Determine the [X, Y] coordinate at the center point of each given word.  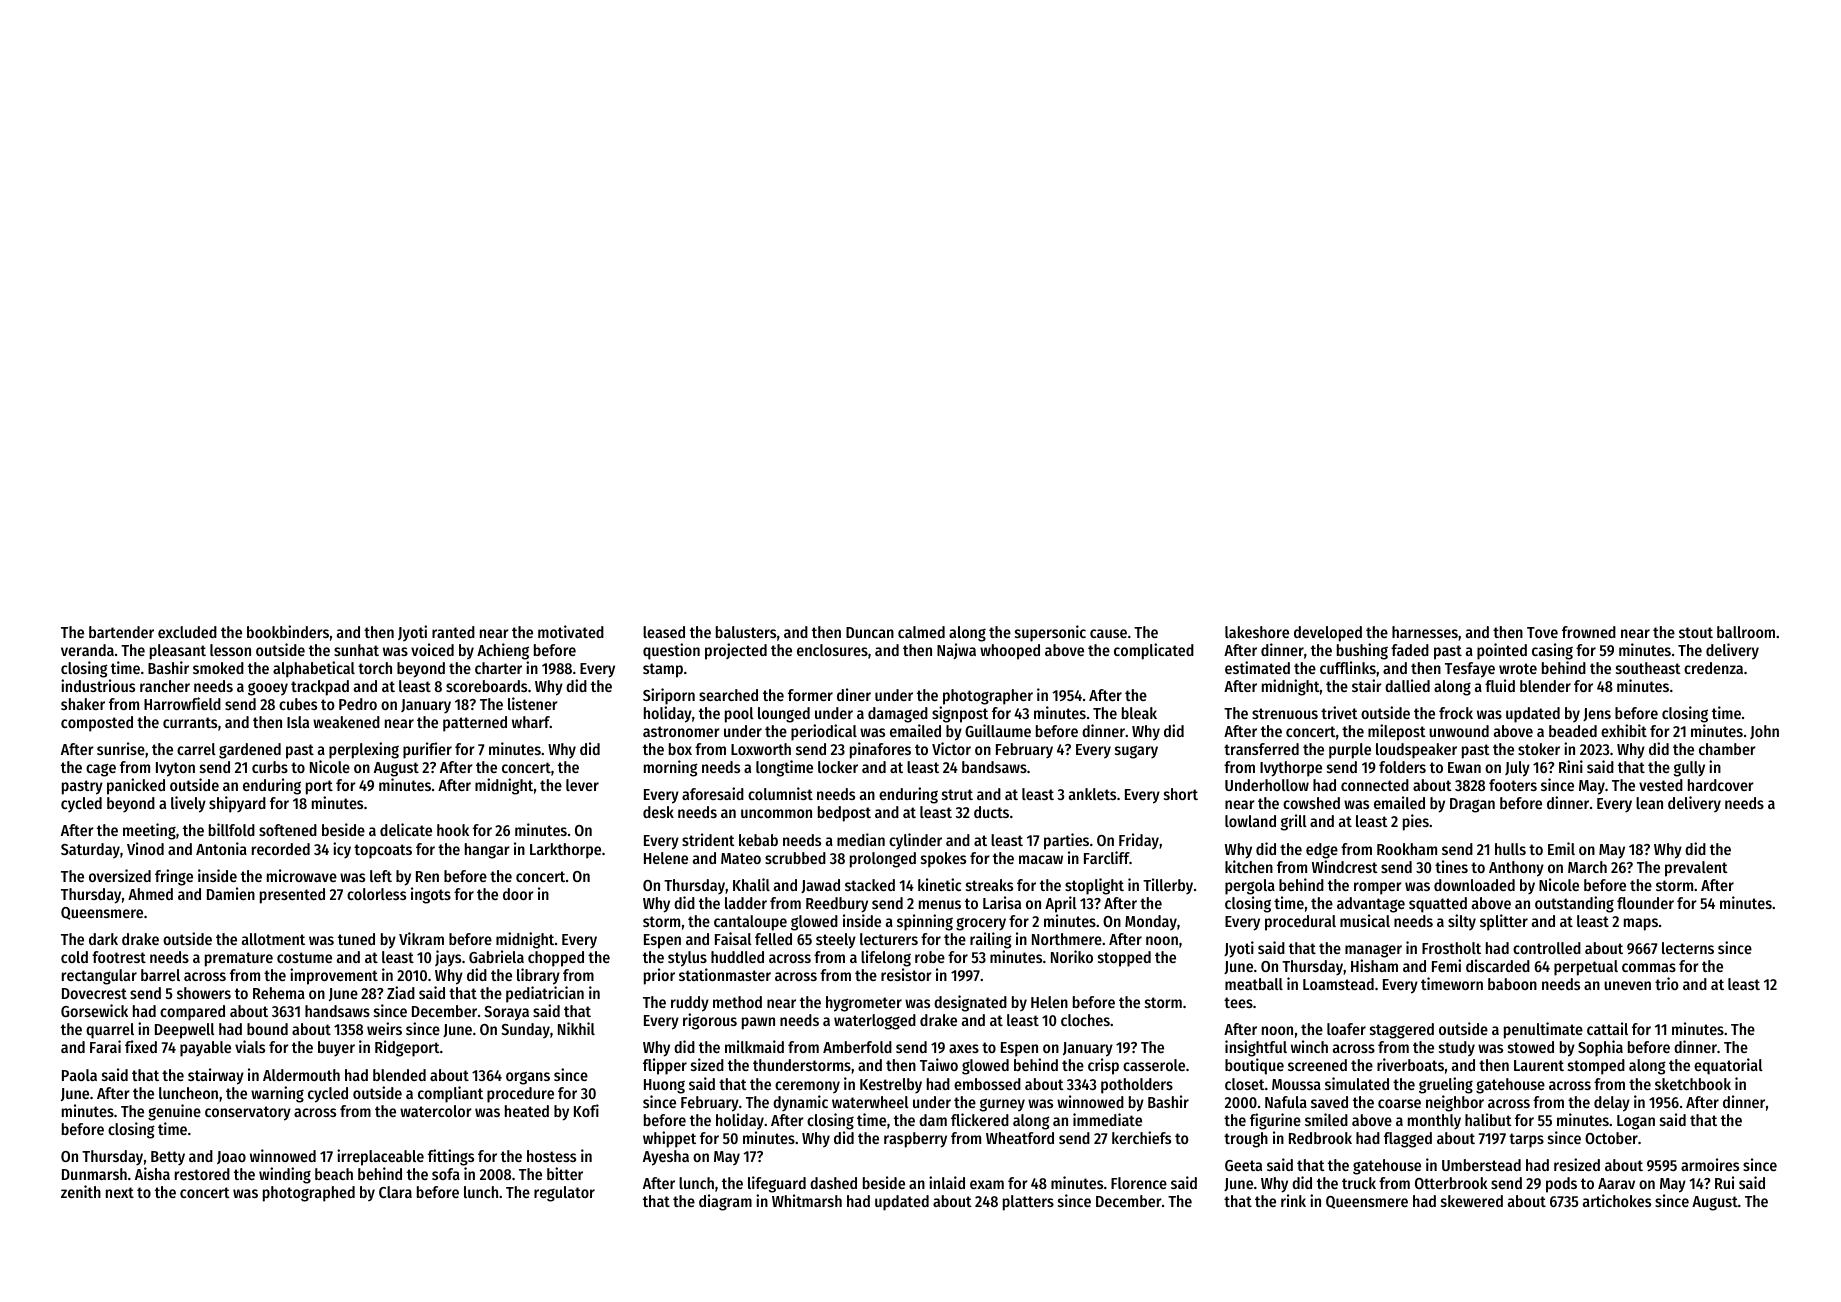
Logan [1636, 1122]
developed [1328, 634]
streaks [989, 885]
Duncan [870, 632]
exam [987, 1184]
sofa [446, 1174]
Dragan [1472, 805]
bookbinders [288, 631]
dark [103, 939]
